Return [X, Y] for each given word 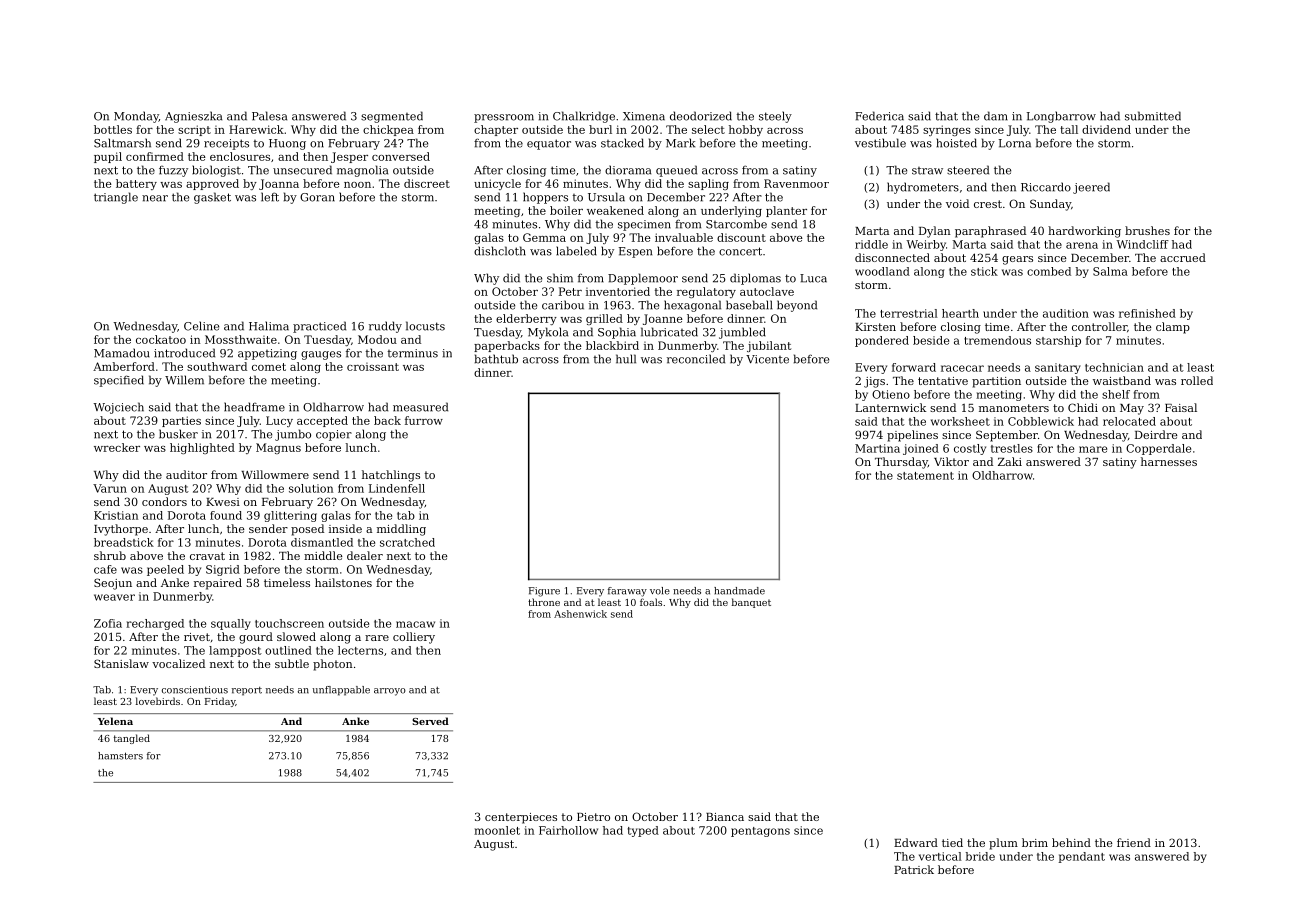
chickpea [388, 130]
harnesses [1169, 461]
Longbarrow [1061, 117]
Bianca [725, 817]
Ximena [644, 116]
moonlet [497, 830]
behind [1071, 842]
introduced [184, 353]
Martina [877, 448]
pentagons [760, 832]
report [247, 691]
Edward [916, 842]
